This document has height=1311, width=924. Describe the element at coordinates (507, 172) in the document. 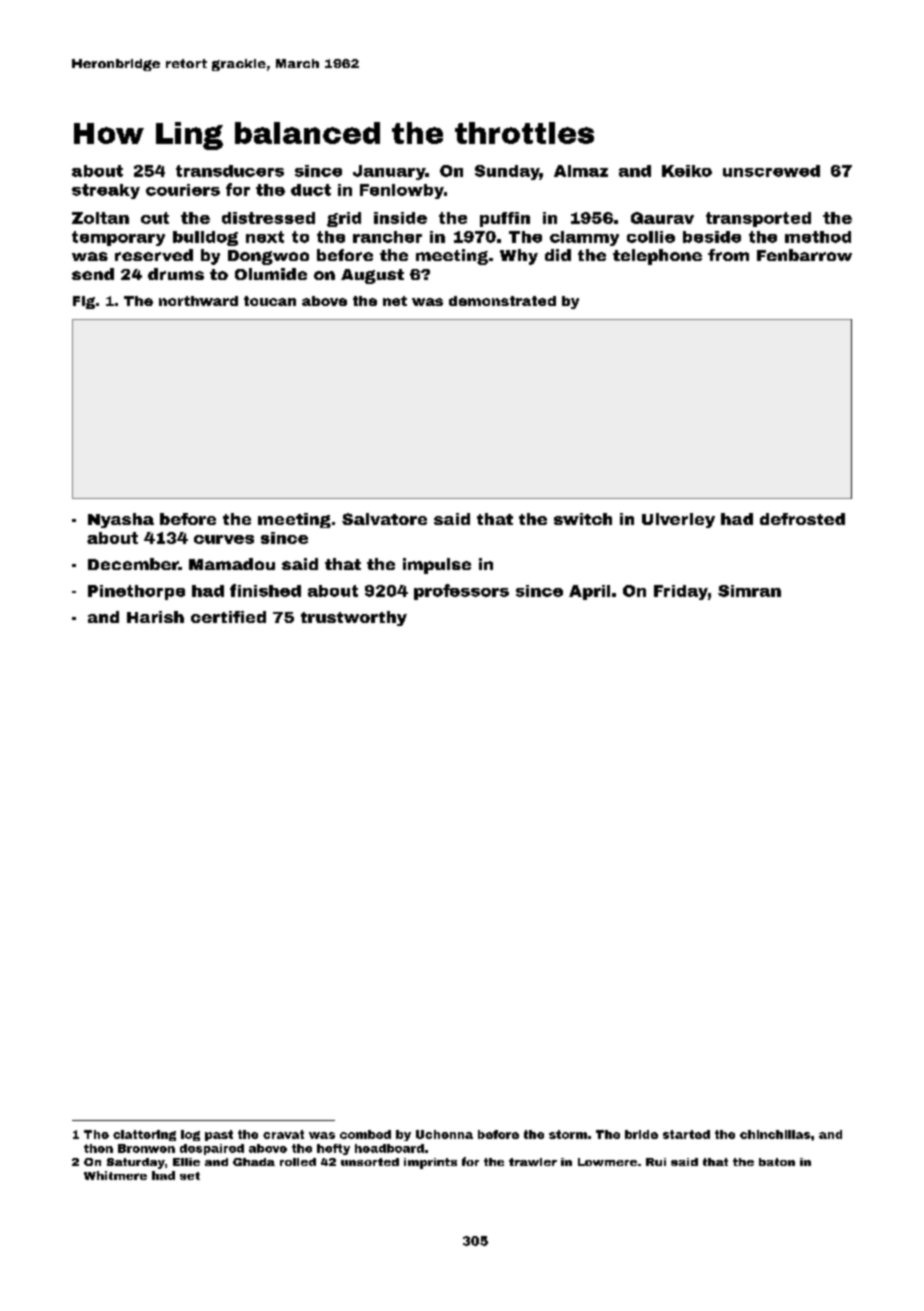

I see `Sunday` at that location.
